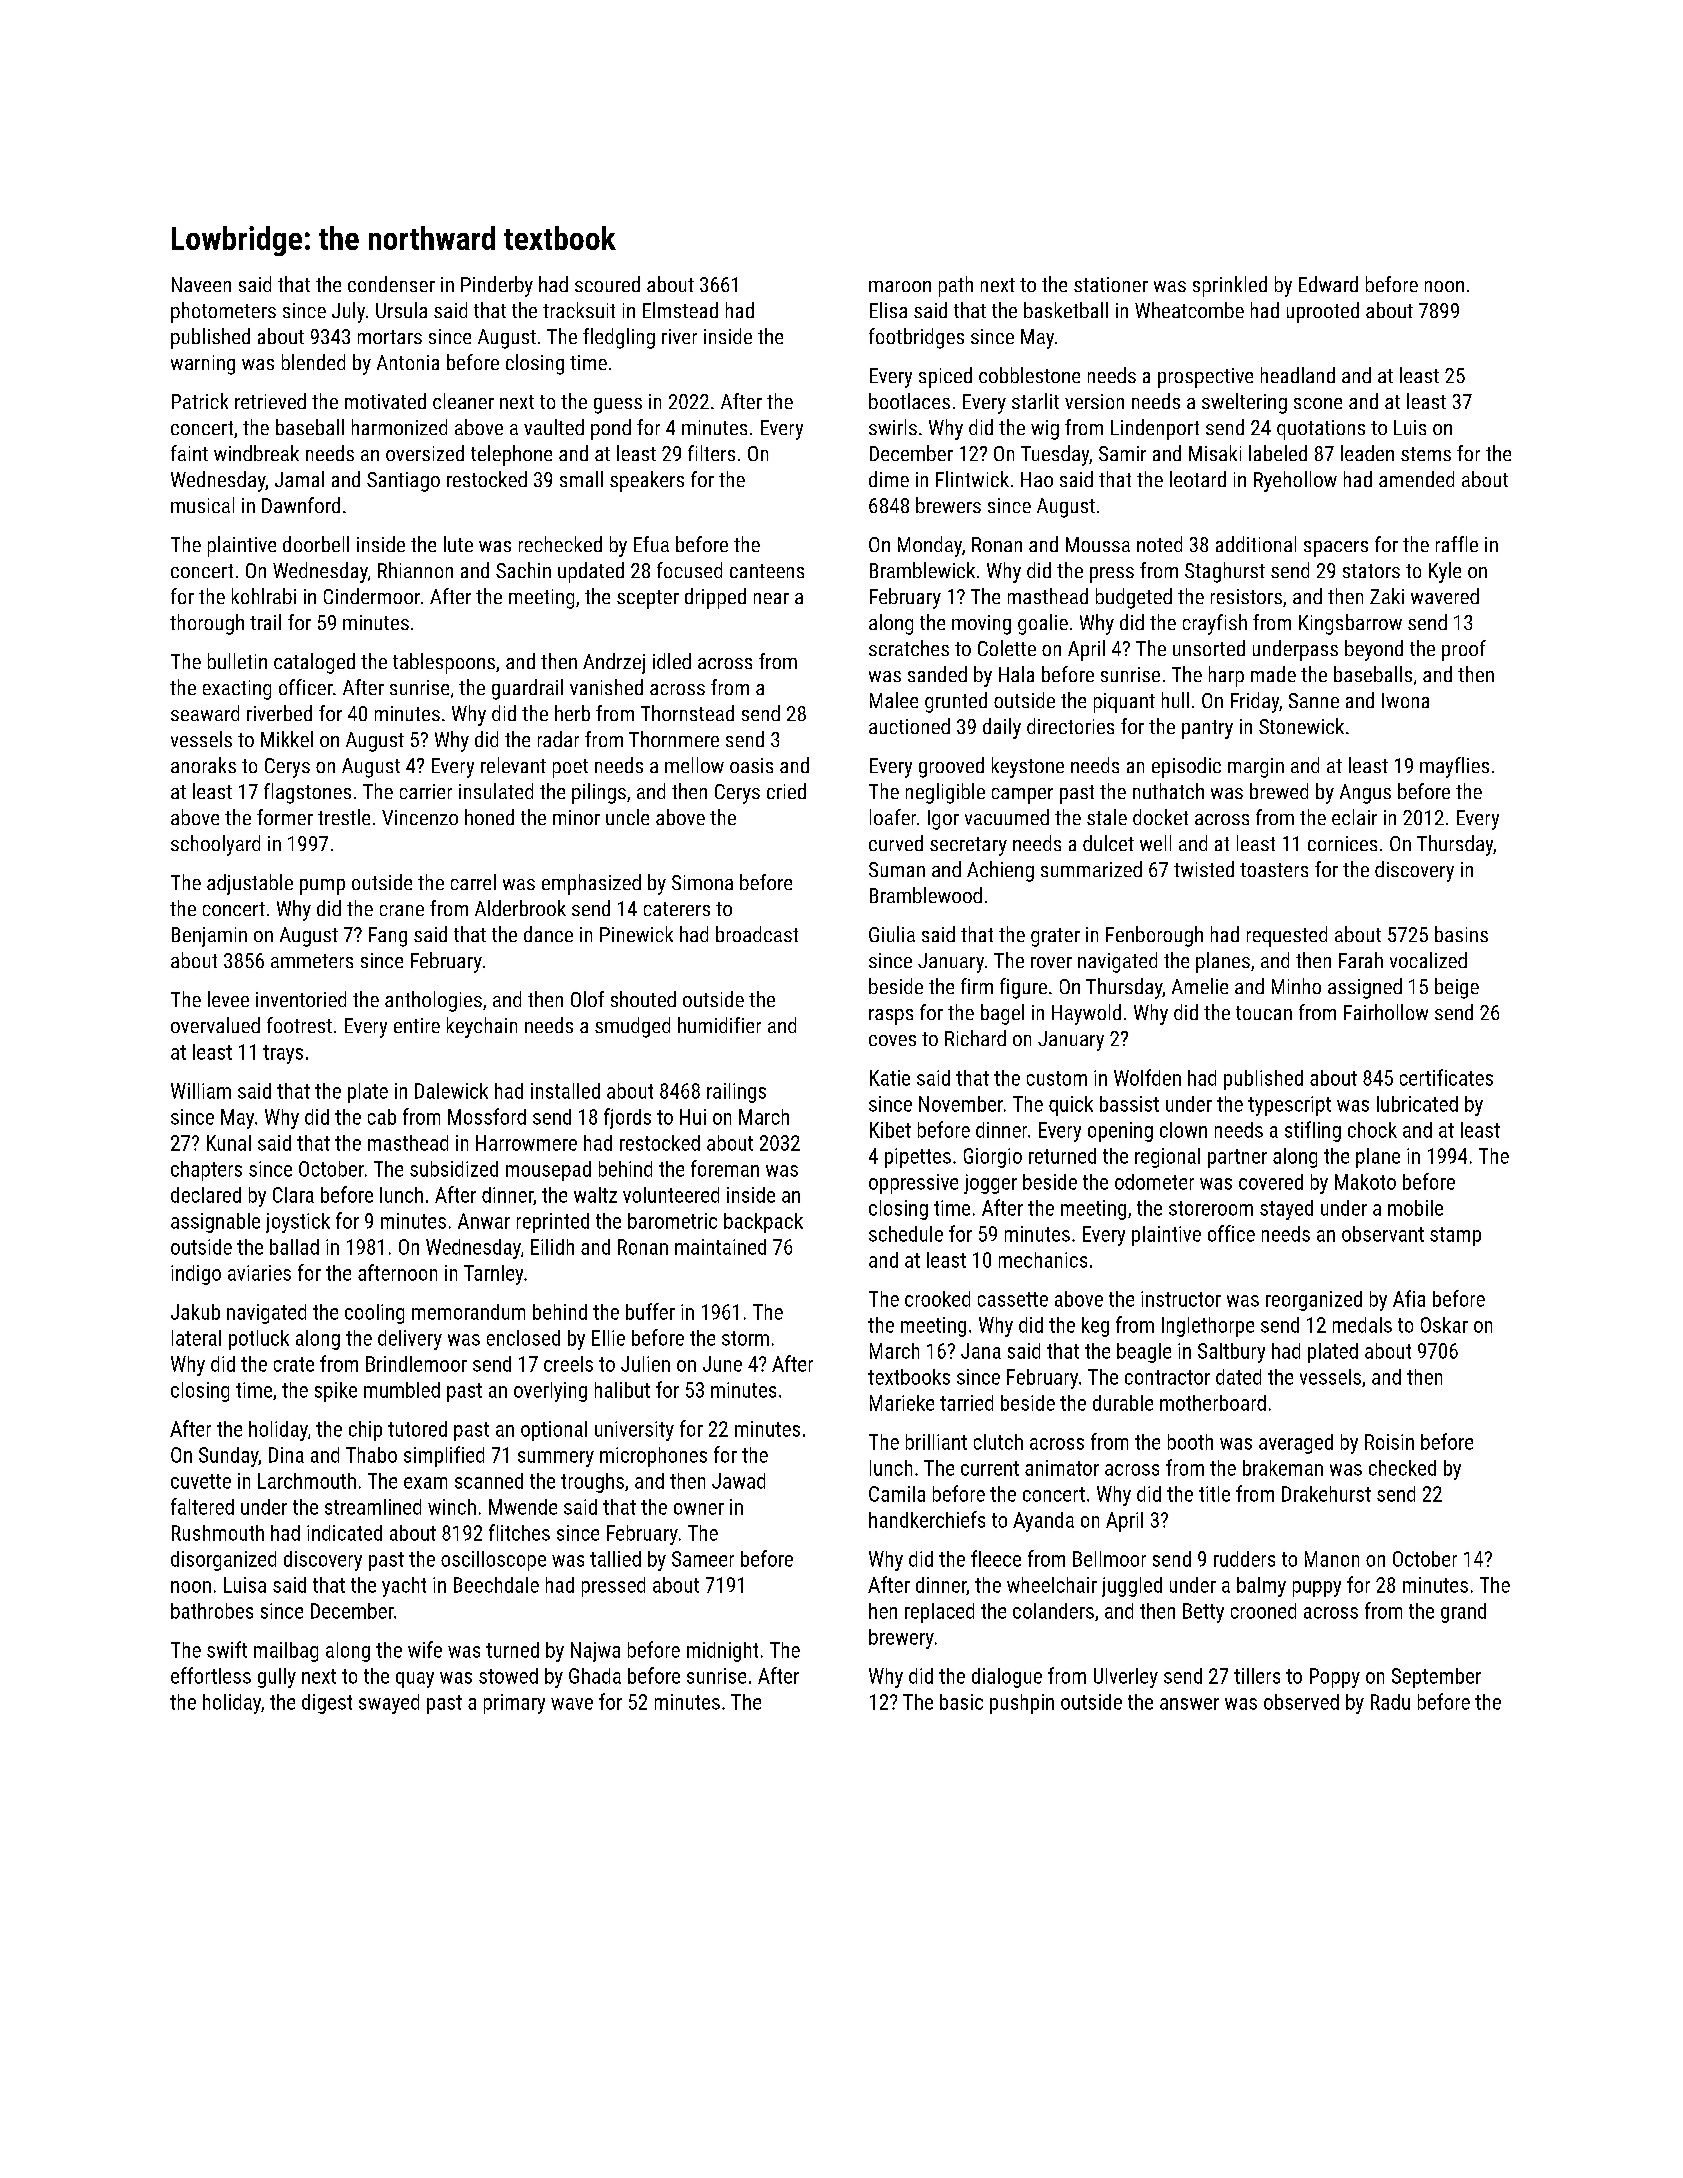 The width and height of the image is (1683, 2178). Describe the element at coordinates (892, 934) in the image. I see `Giulia` at that location.
